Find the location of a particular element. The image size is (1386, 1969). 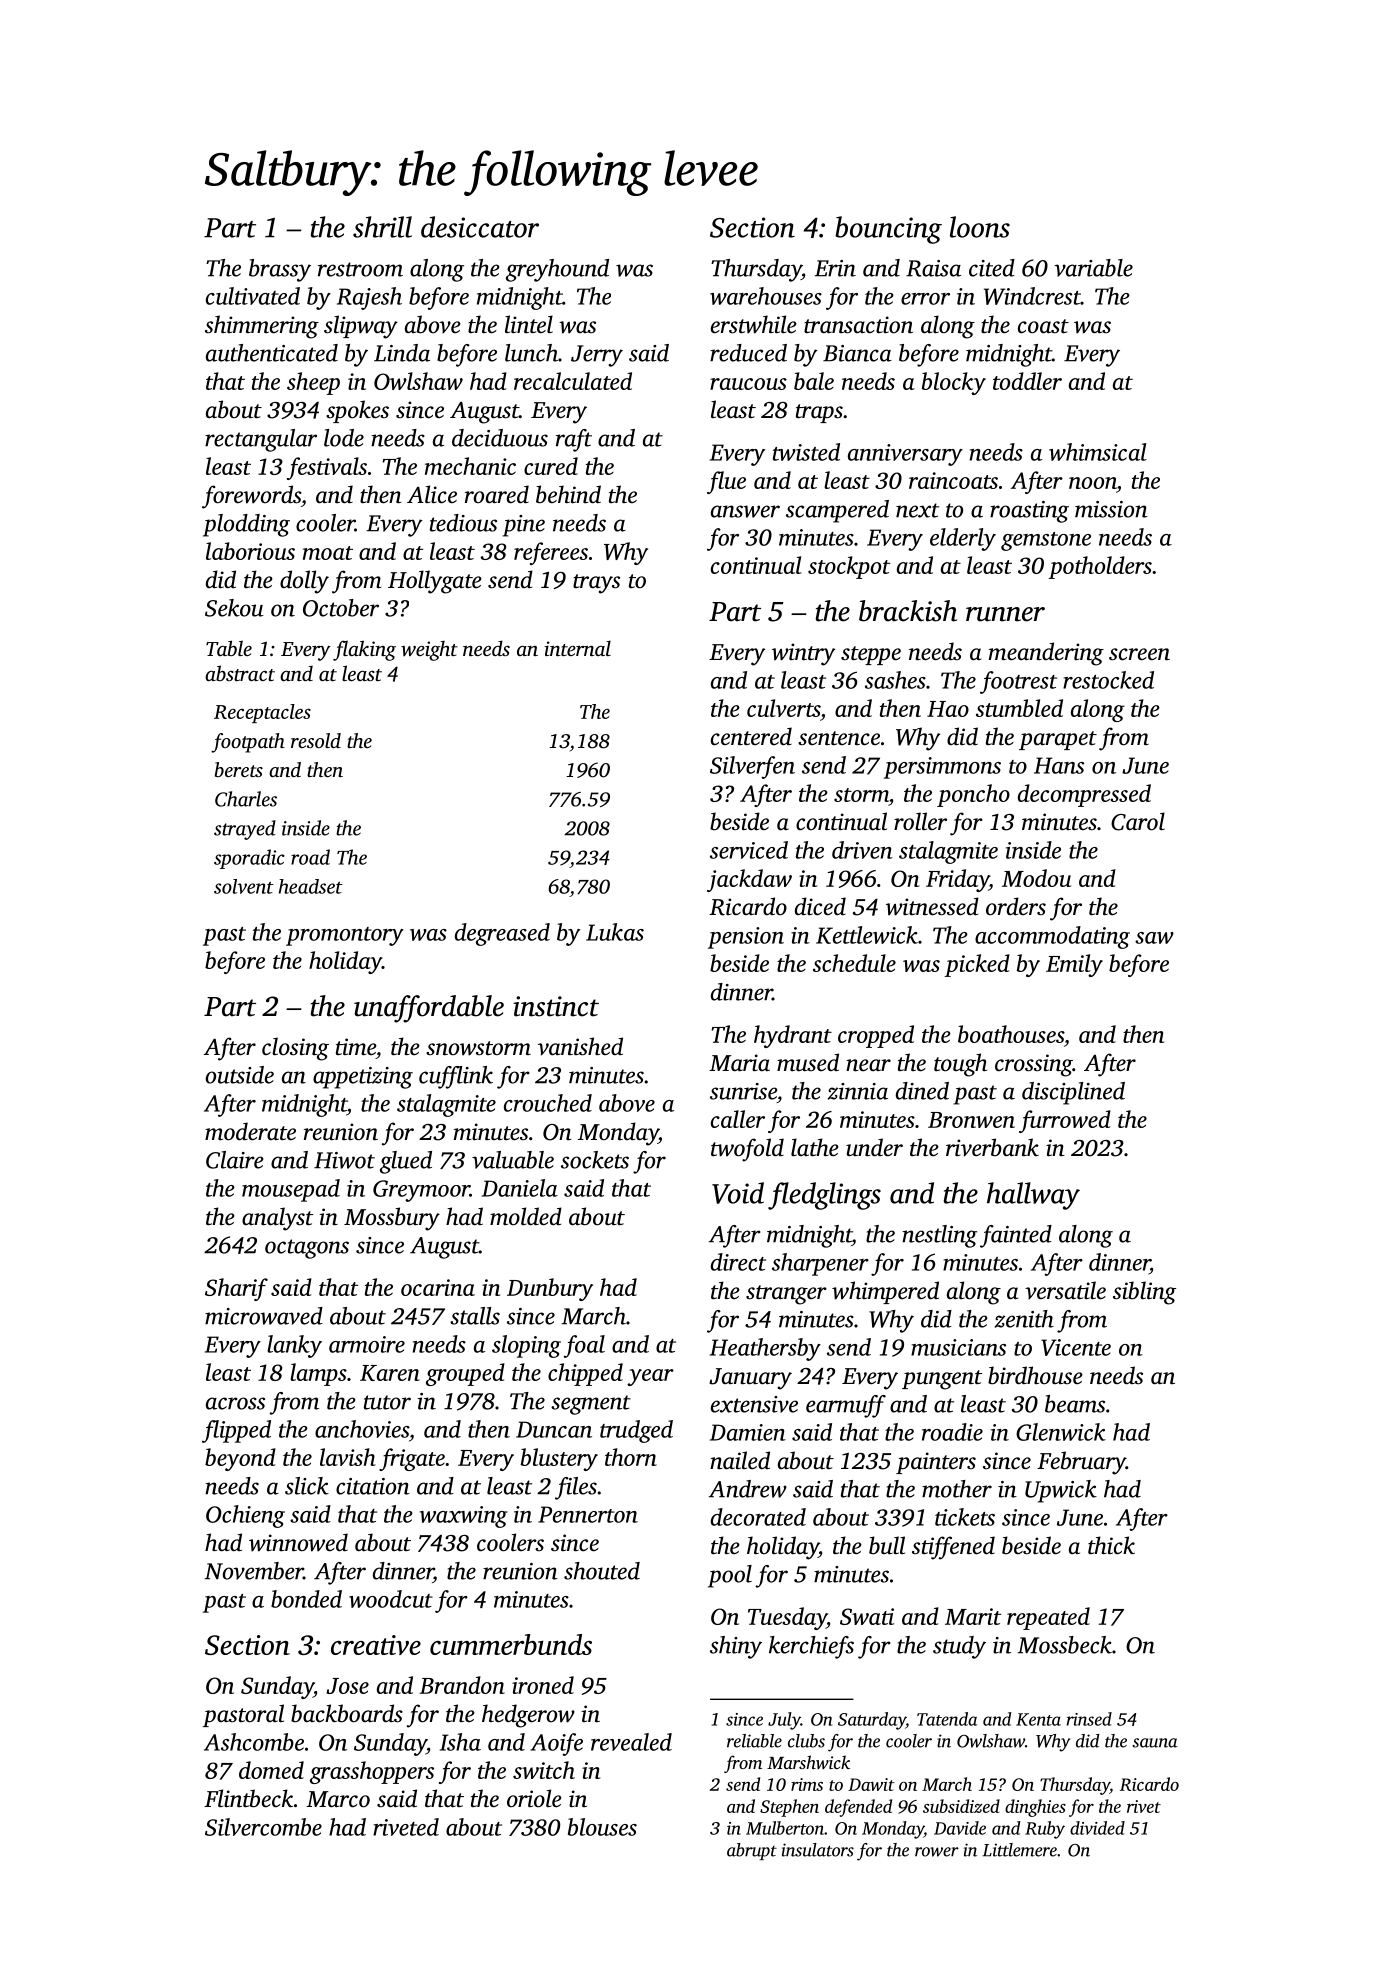

fledglings is located at coordinates (824, 1196).
